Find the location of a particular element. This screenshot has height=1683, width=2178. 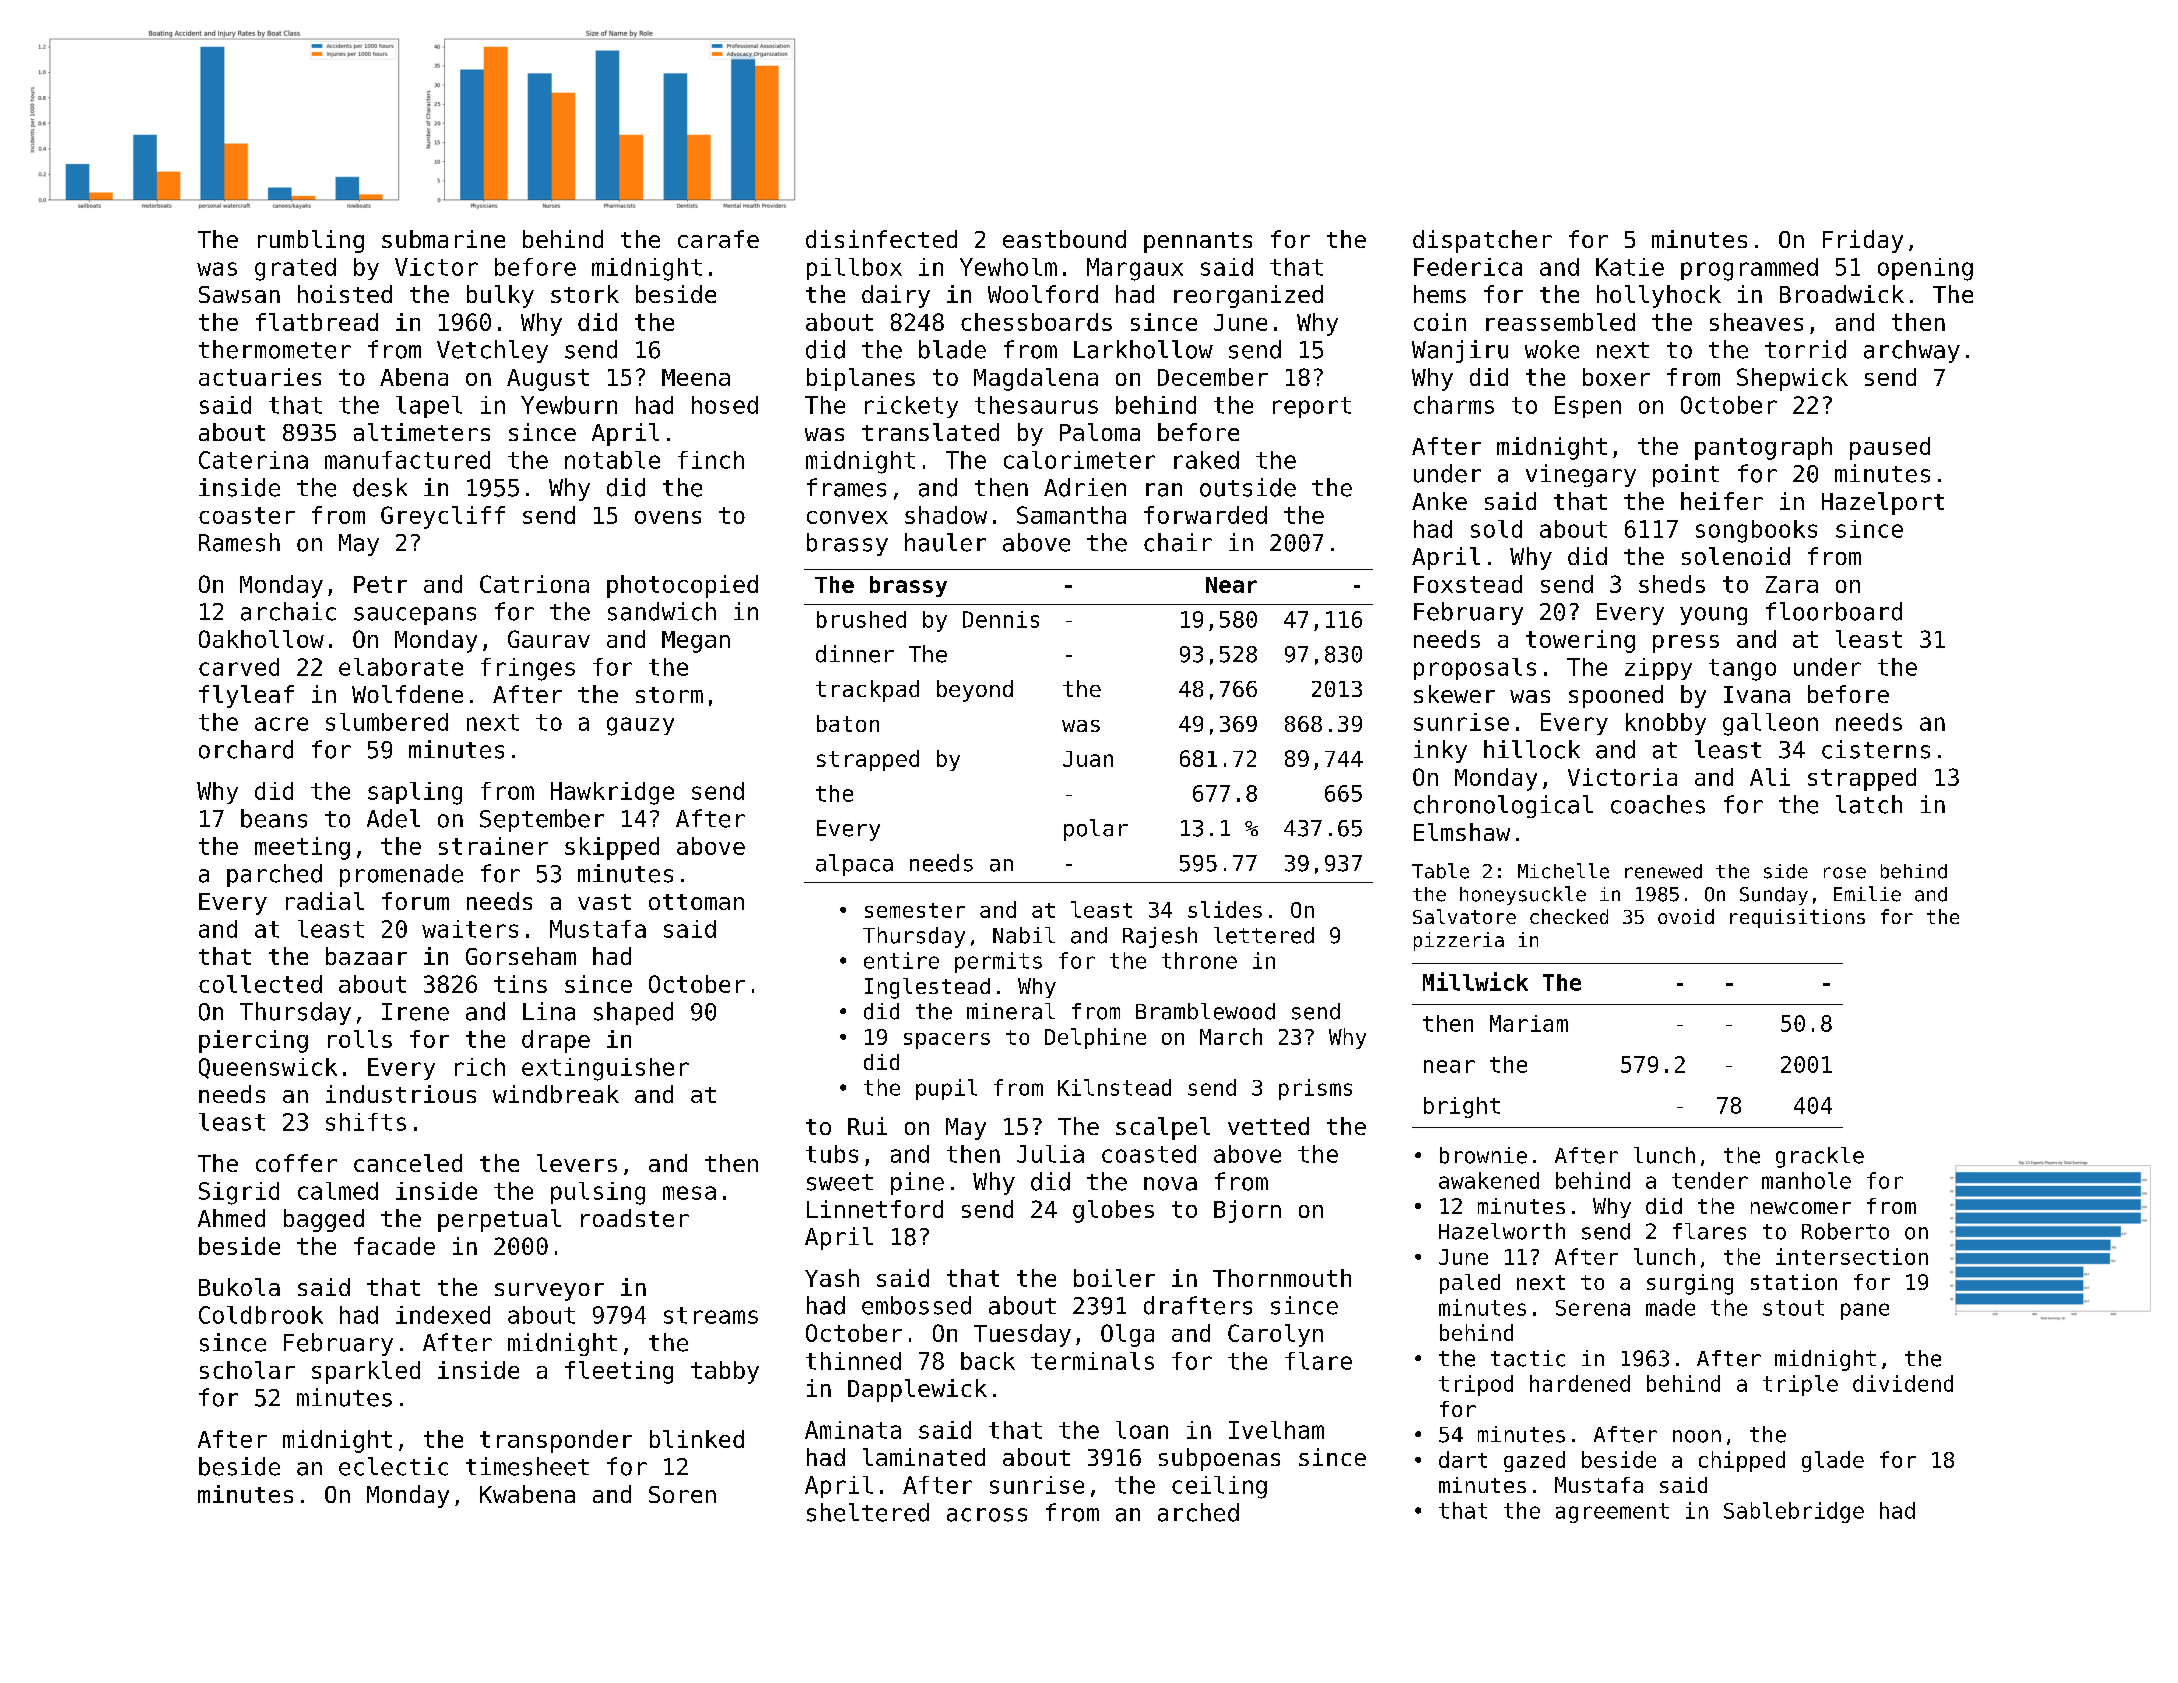

convex is located at coordinates (847, 517).
